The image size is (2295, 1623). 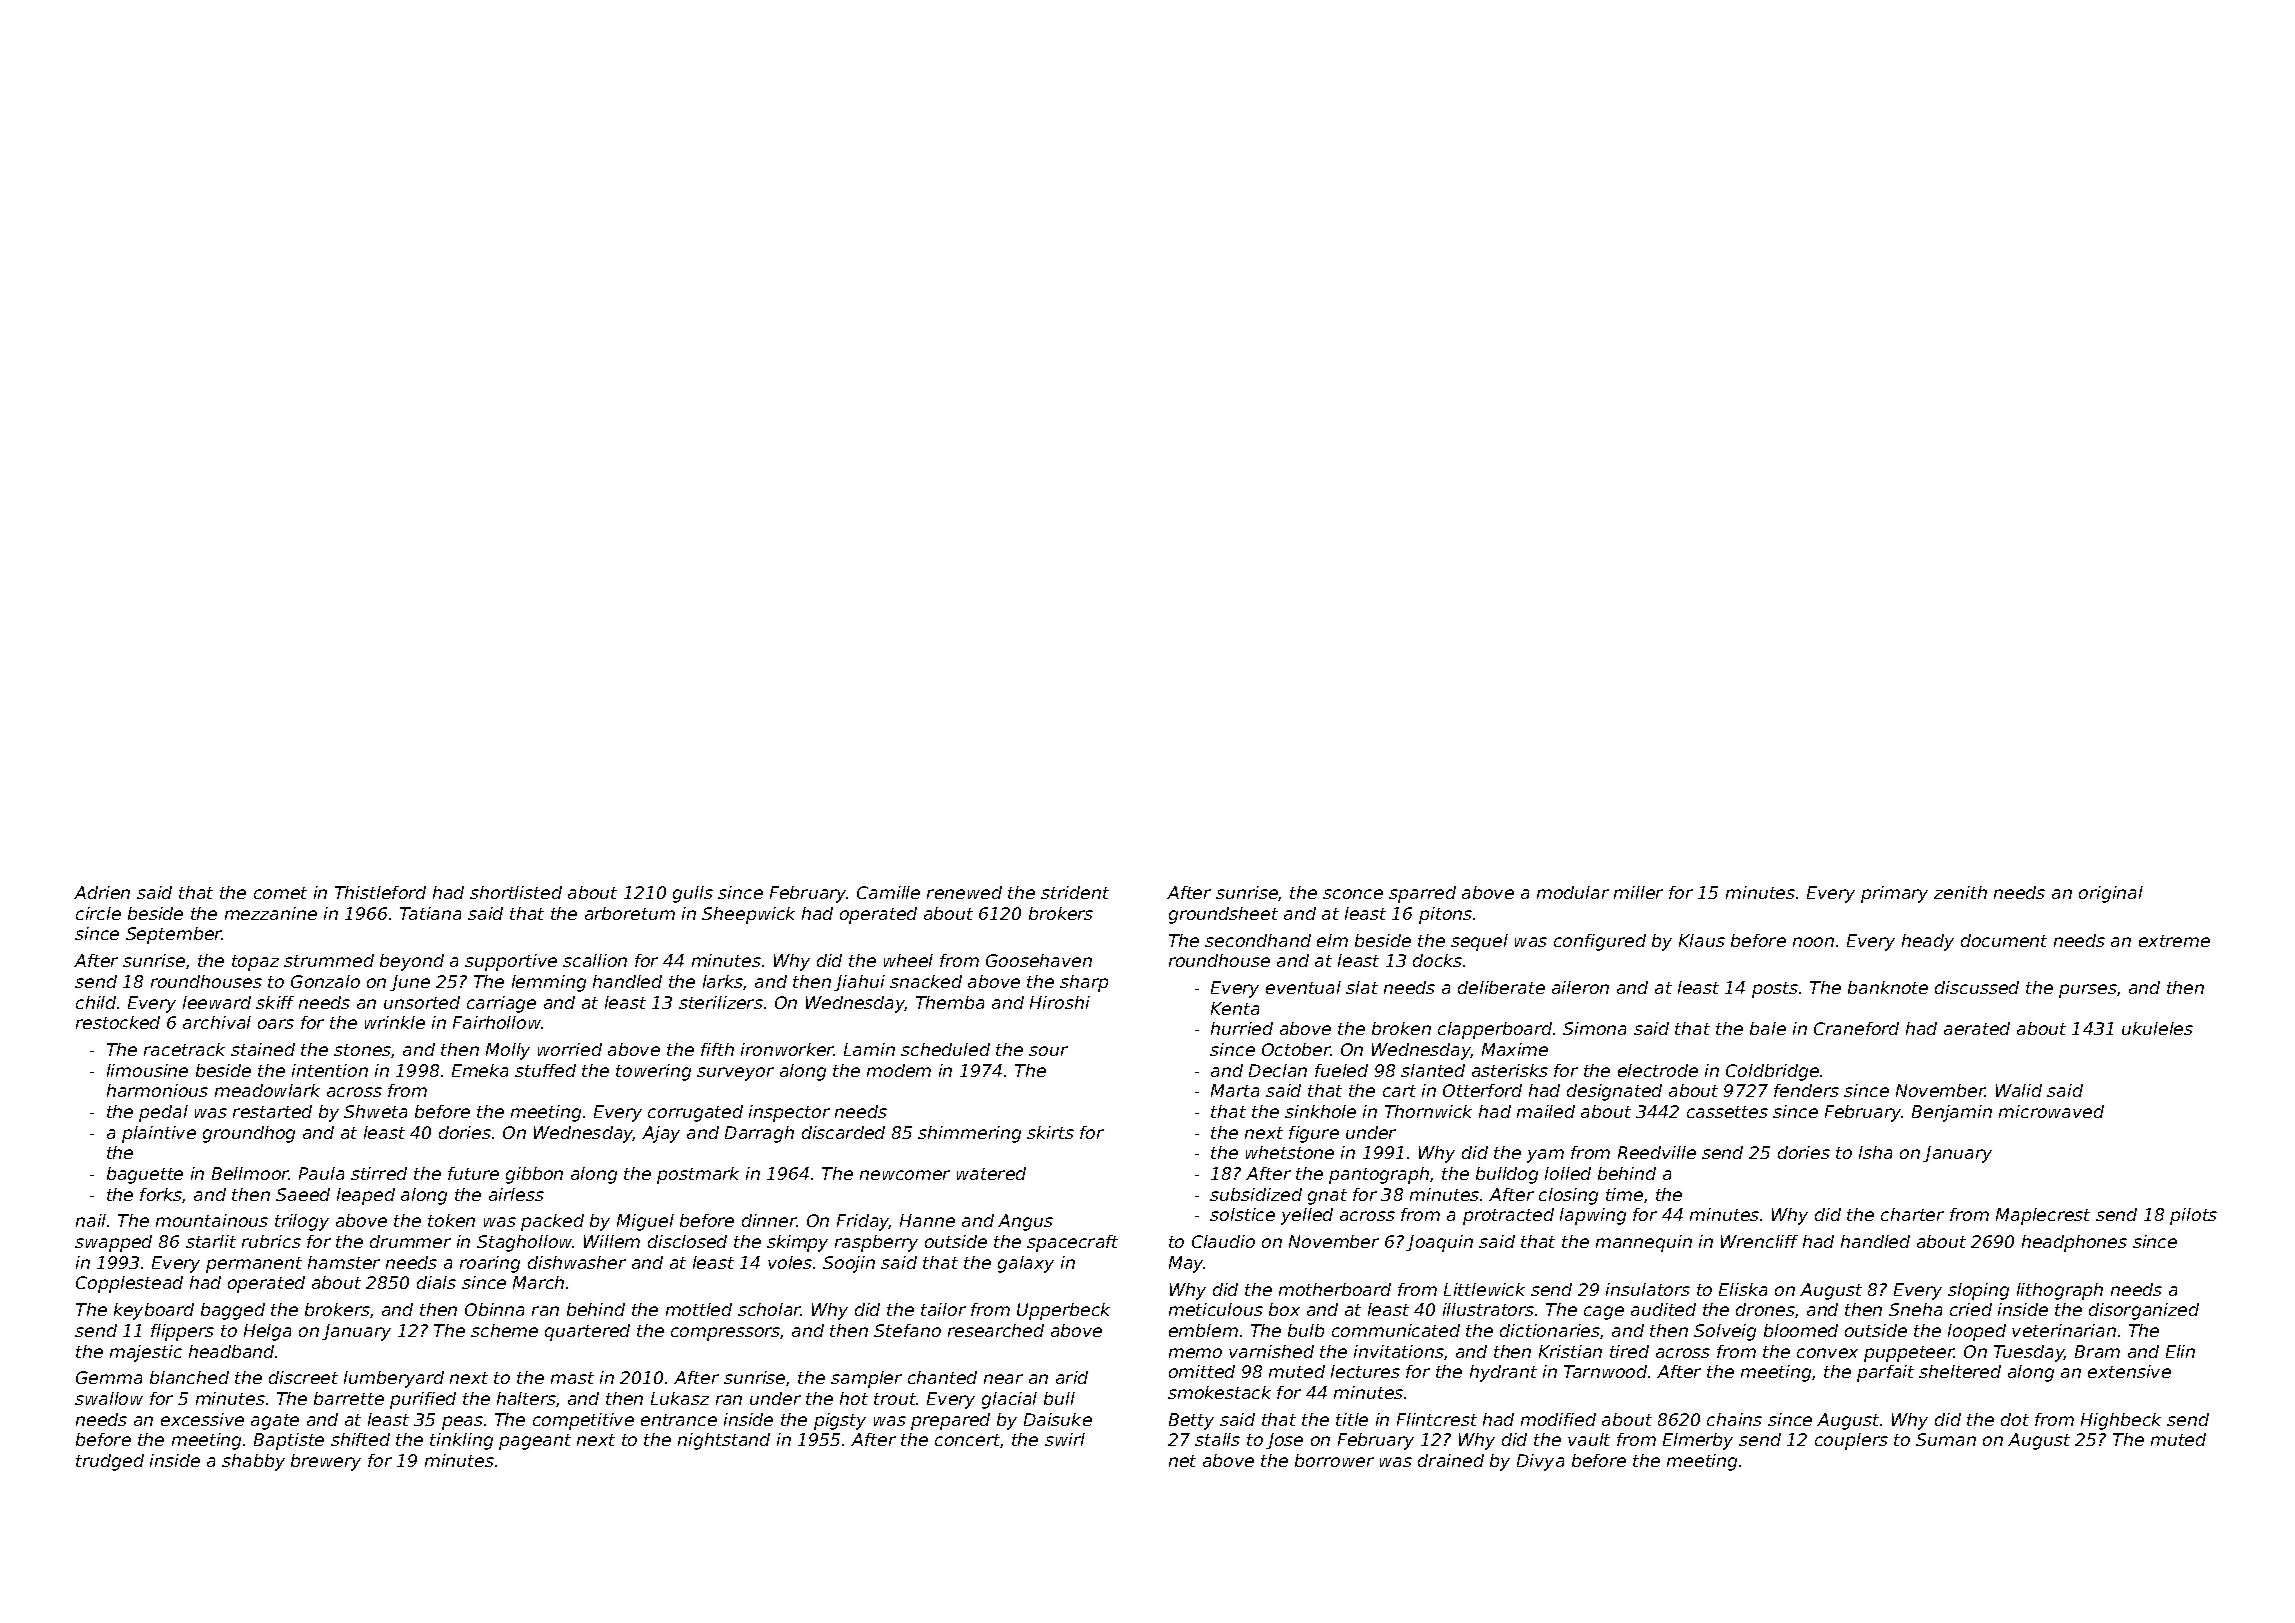 I want to click on ukuleles, so click(x=2157, y=1028).
